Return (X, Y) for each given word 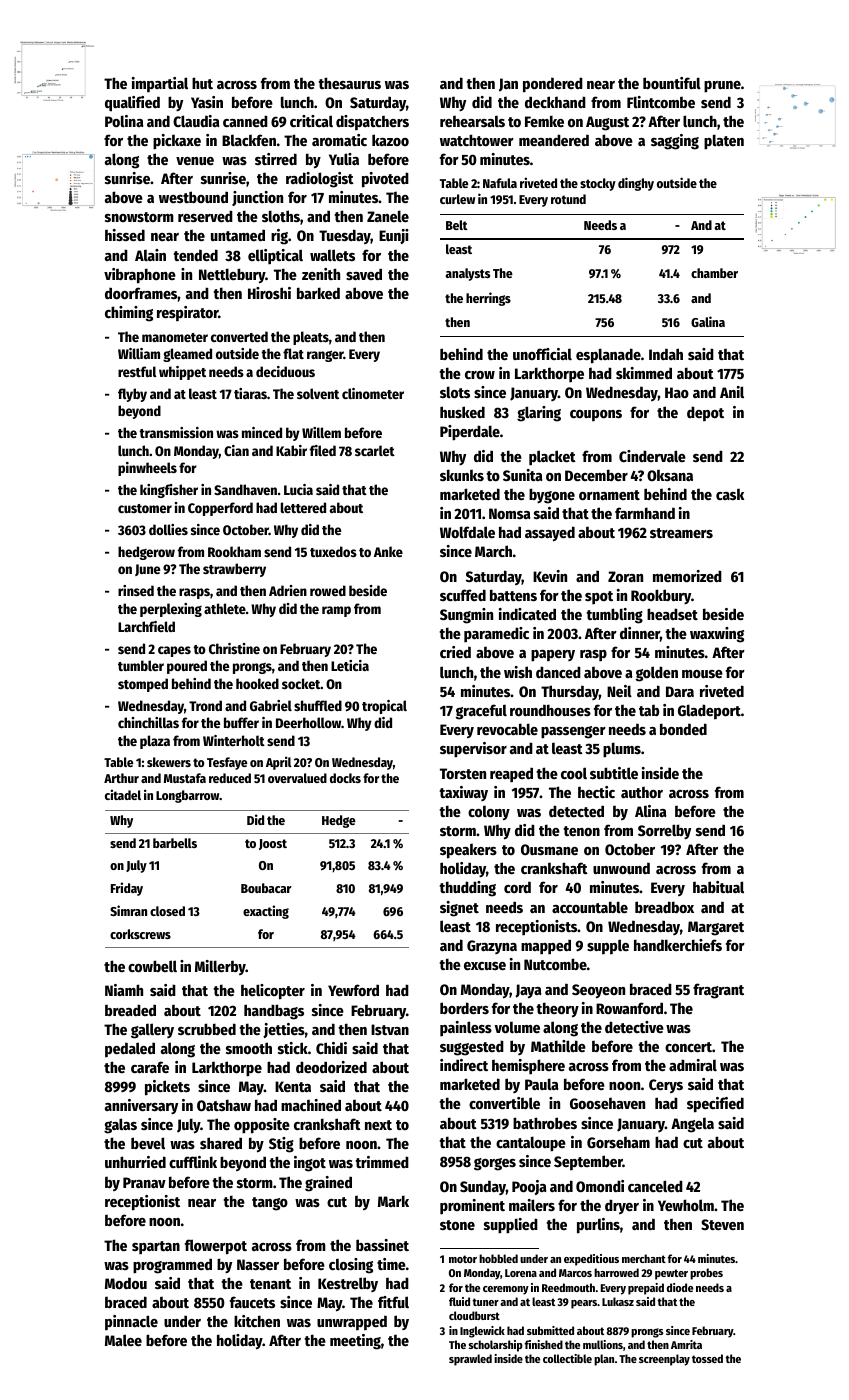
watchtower (477, 140)
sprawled (470, 1360)
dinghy (636, 184)
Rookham (234, 551)
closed (167, 911)
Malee (123, 1340)
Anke (388, 551)
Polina (124, 121)
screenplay (664, 1360)
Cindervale (652, 456)
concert (688, 1047)
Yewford (353, 990)
